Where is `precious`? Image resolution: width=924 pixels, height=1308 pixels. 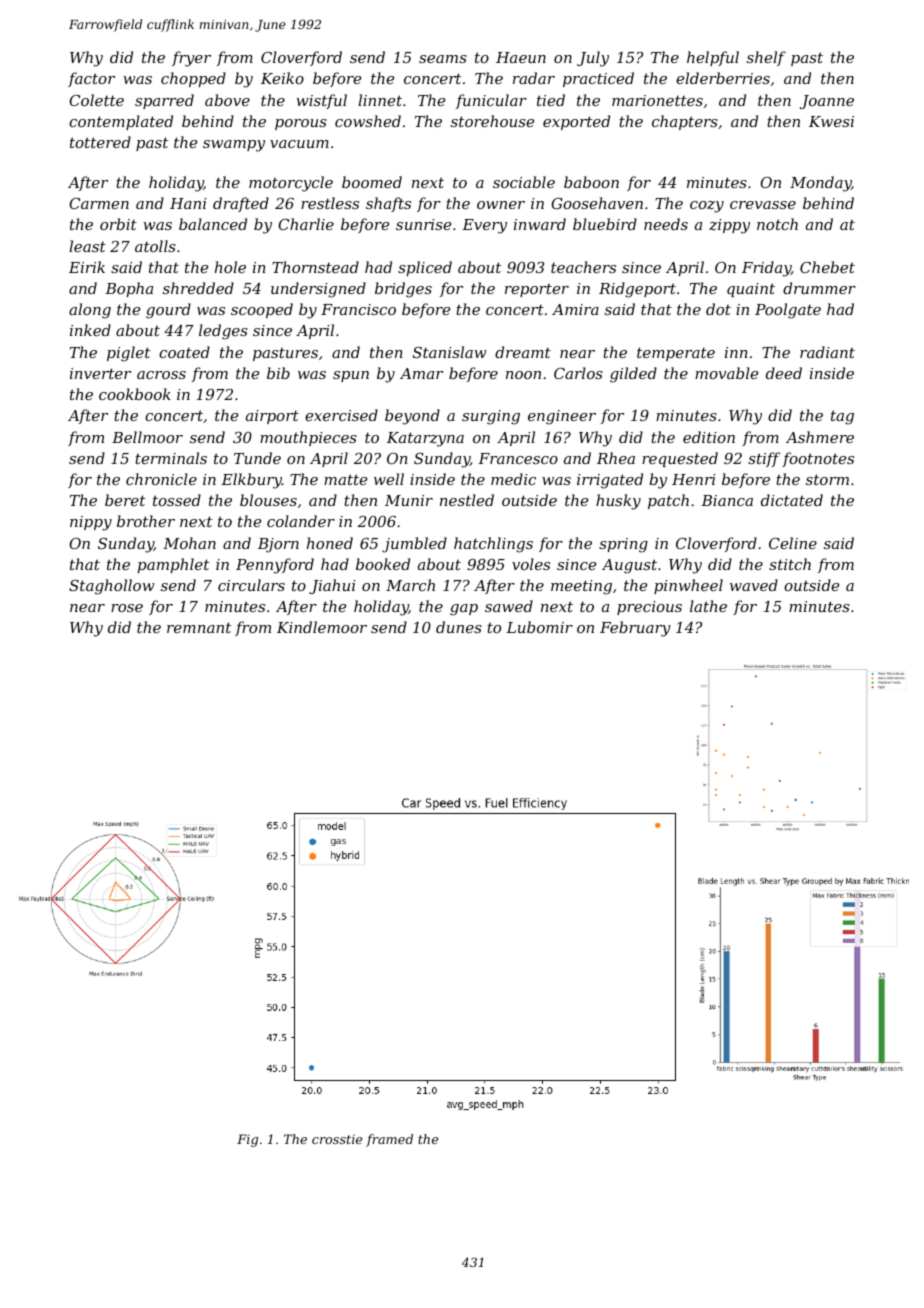 precious is located at coordinates (649, 608).
